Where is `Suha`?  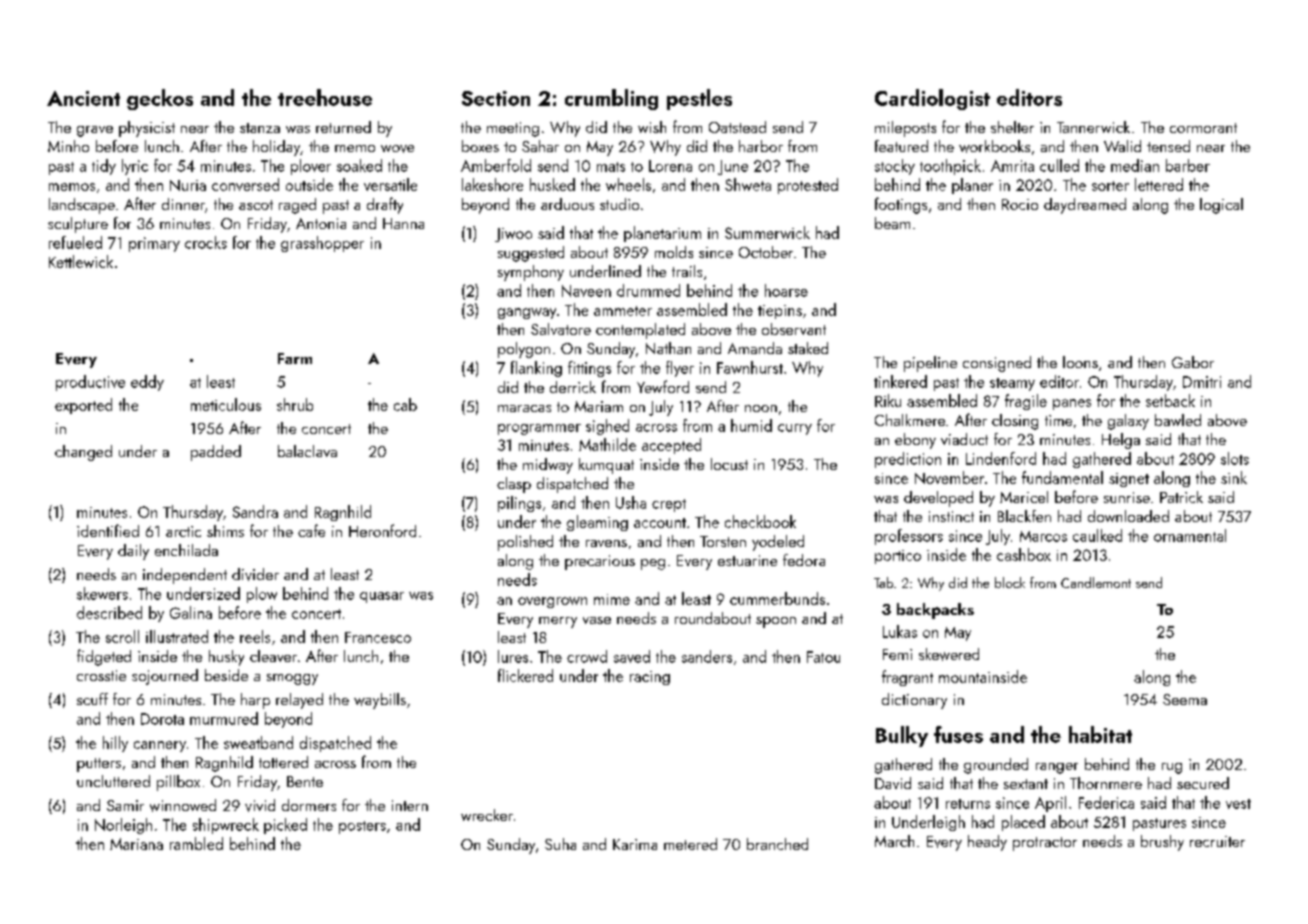 Suha is located at coordinates (560, 844).
